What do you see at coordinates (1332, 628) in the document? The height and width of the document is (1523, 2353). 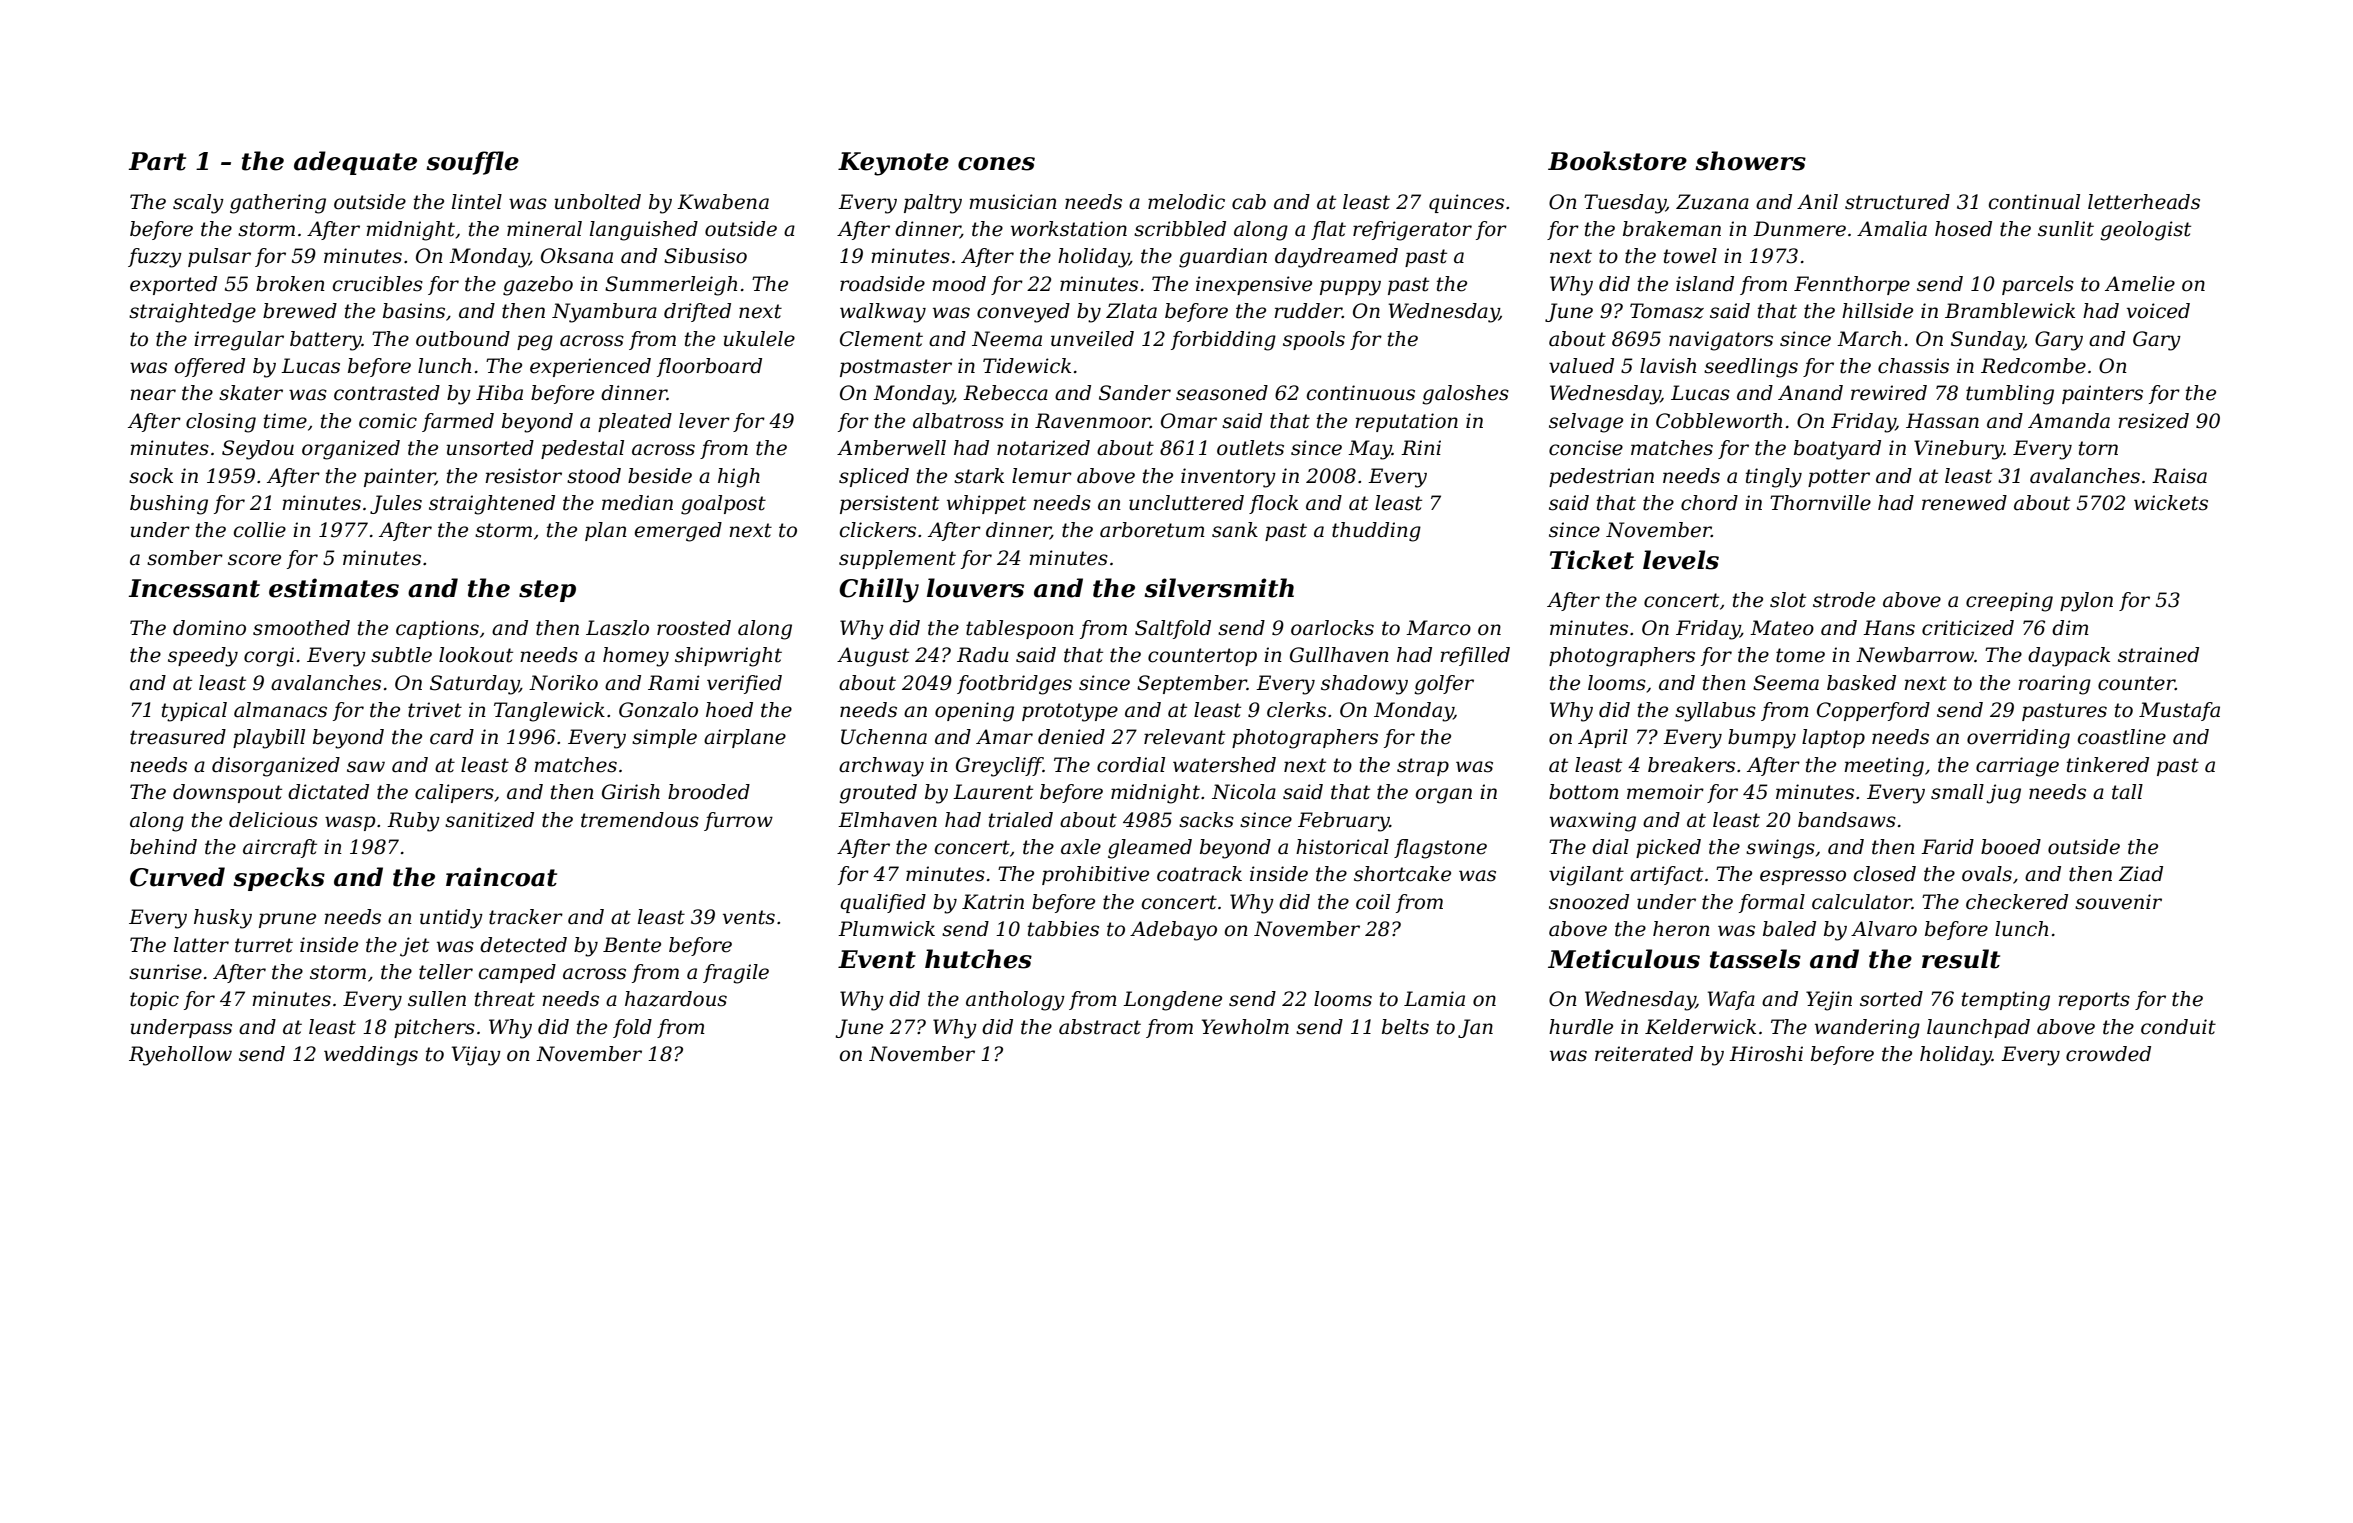 I see `oarlocks` at bounding box center [1332, 628].
